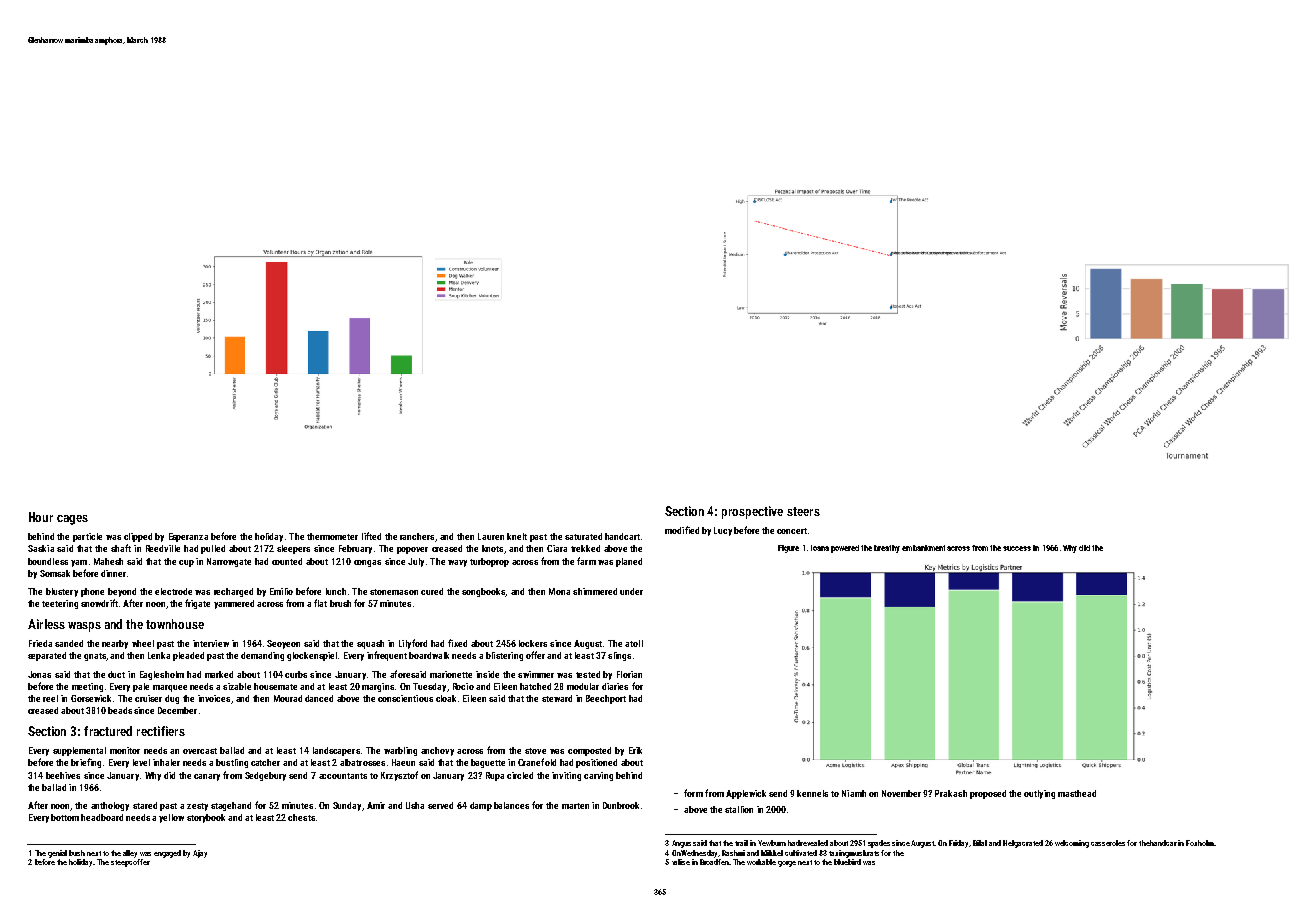  What do you see at coordinates (233, 592) in the screenshot?
I see `recharged` at bounding box center [233, 592].
